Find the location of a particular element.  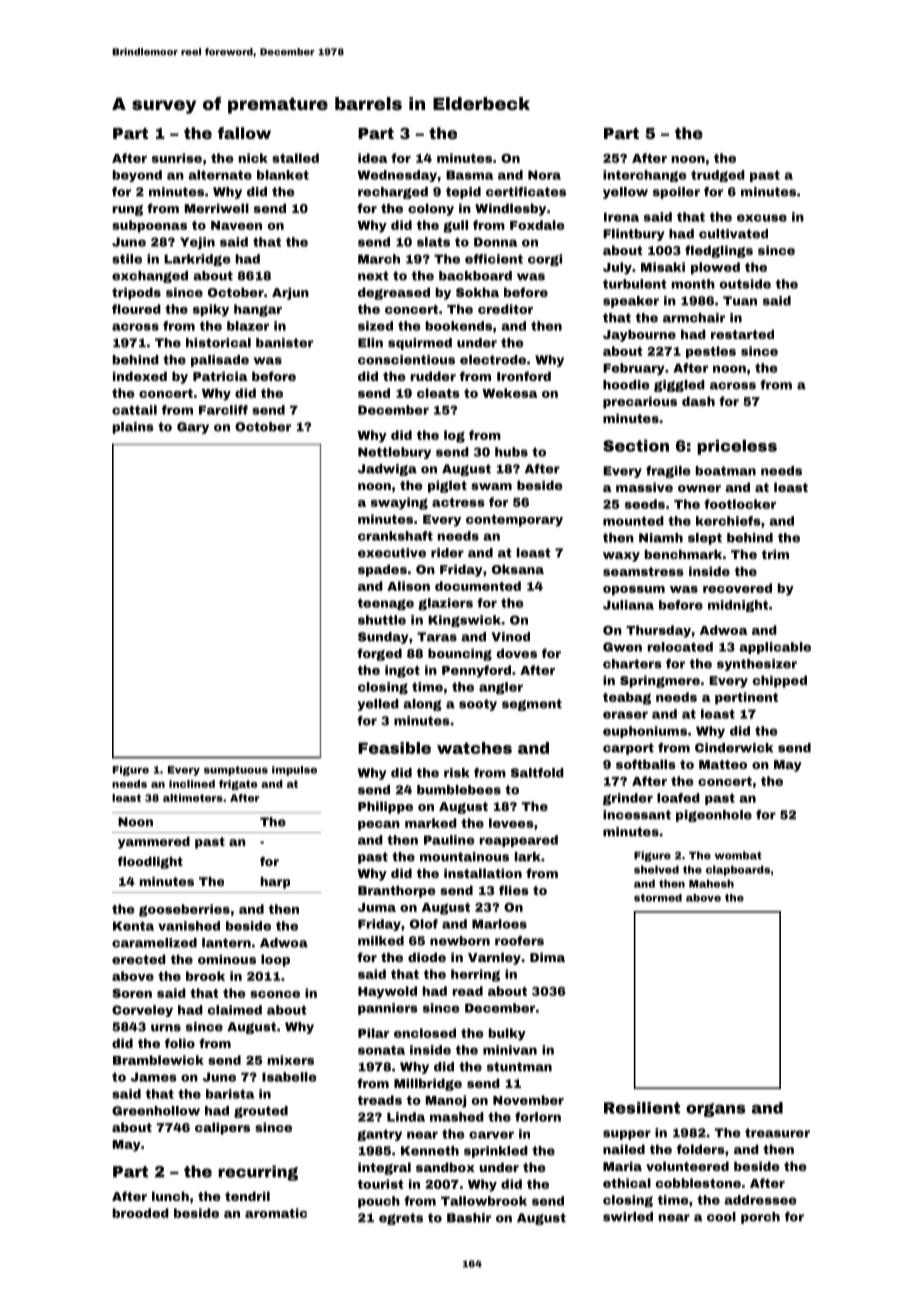

clapboards is located at coordinates (738, 870).
